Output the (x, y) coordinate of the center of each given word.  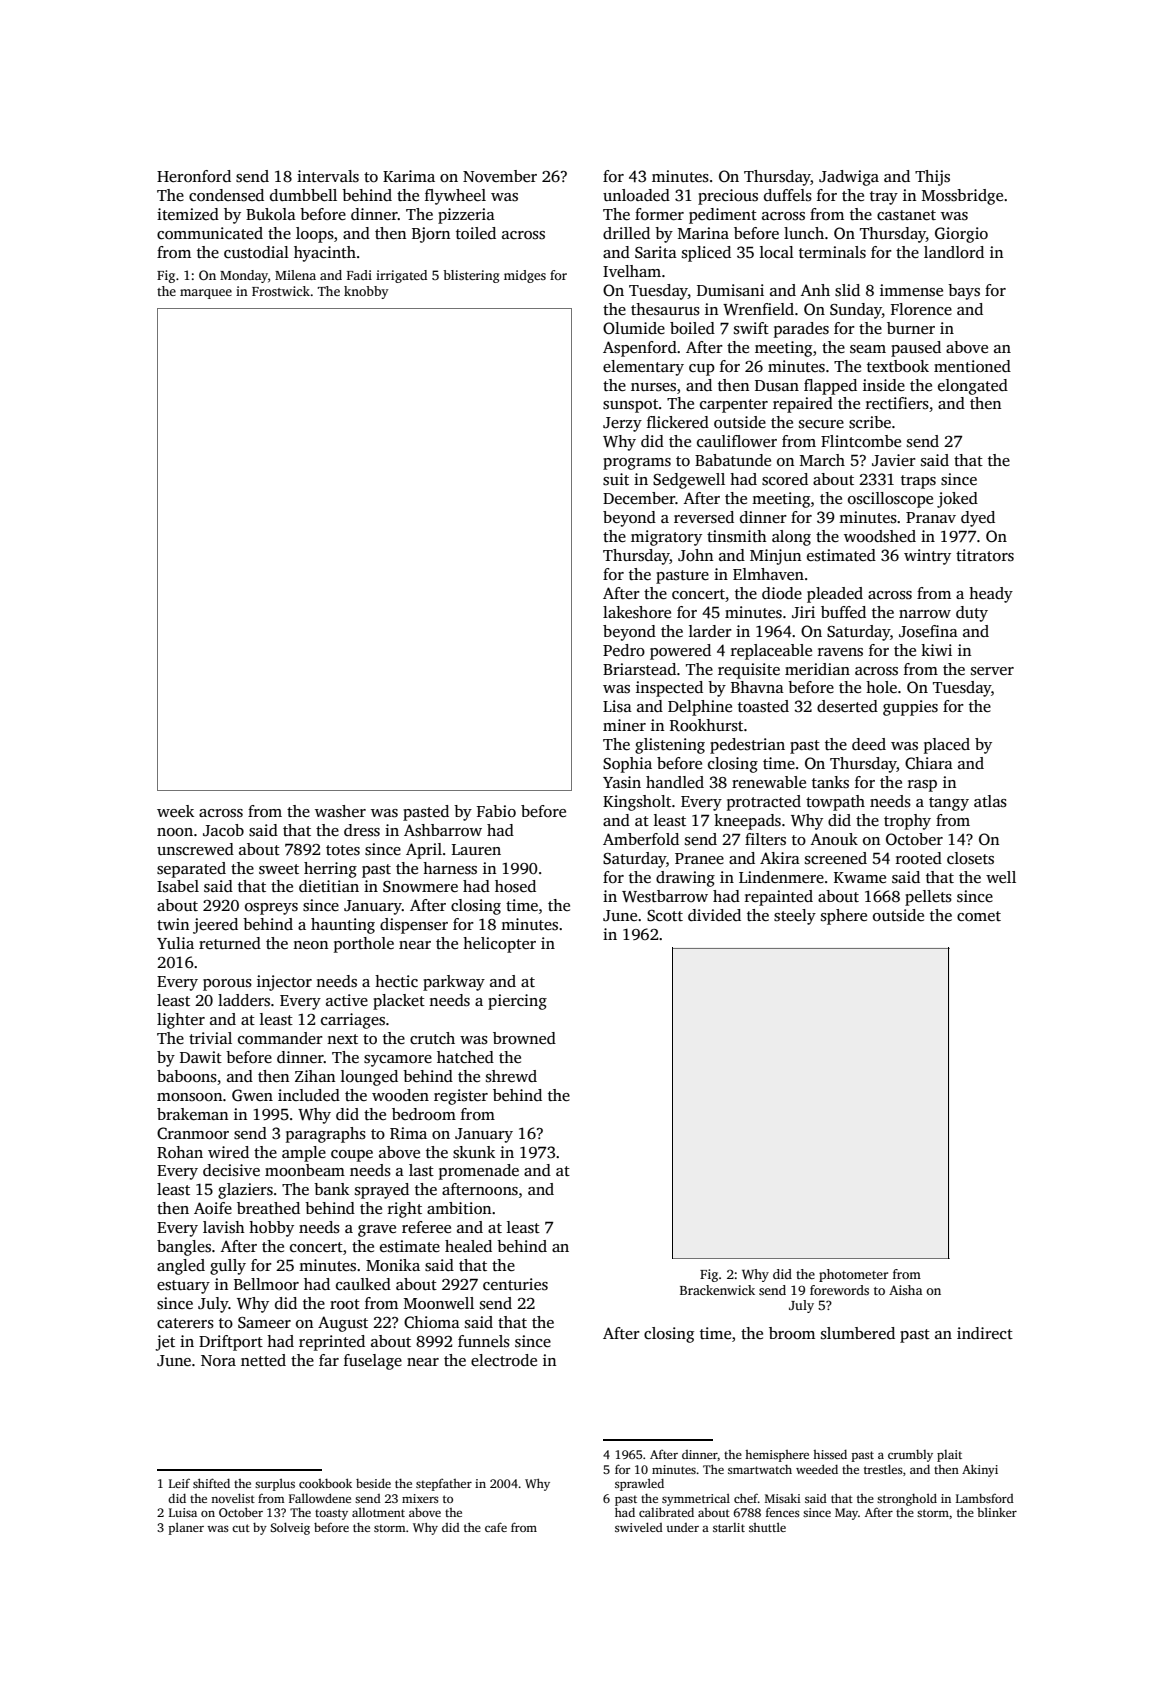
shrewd (511, 1076)
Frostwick (281, 291)
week (175, 811)
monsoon (190, 1097)
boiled (692, 328)
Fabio (496, 811)
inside (884, 385)
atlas (990, 801)
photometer (853, 1275)
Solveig (290, 1528)
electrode (504, 1360)
